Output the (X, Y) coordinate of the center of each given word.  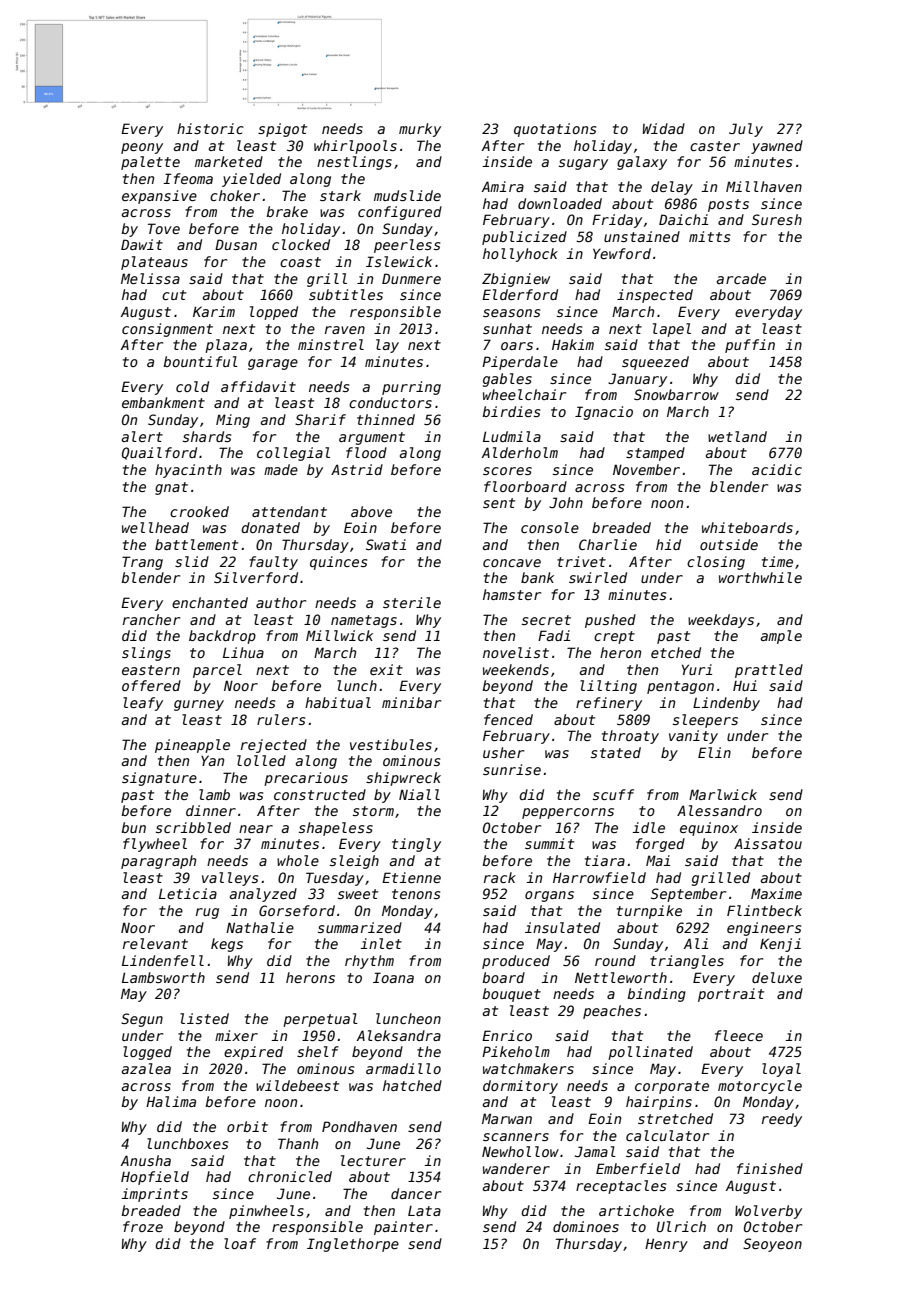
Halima (171, 1101)
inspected (655, 296)
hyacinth (188, 471)
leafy (143, 704)
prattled (769, 671)
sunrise (512, 769)
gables (507, 380)
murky (420, 130)
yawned (777, 147)
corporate (672, 1087)
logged (147, 1053)
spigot (282, 130)
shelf (318, 1051)
